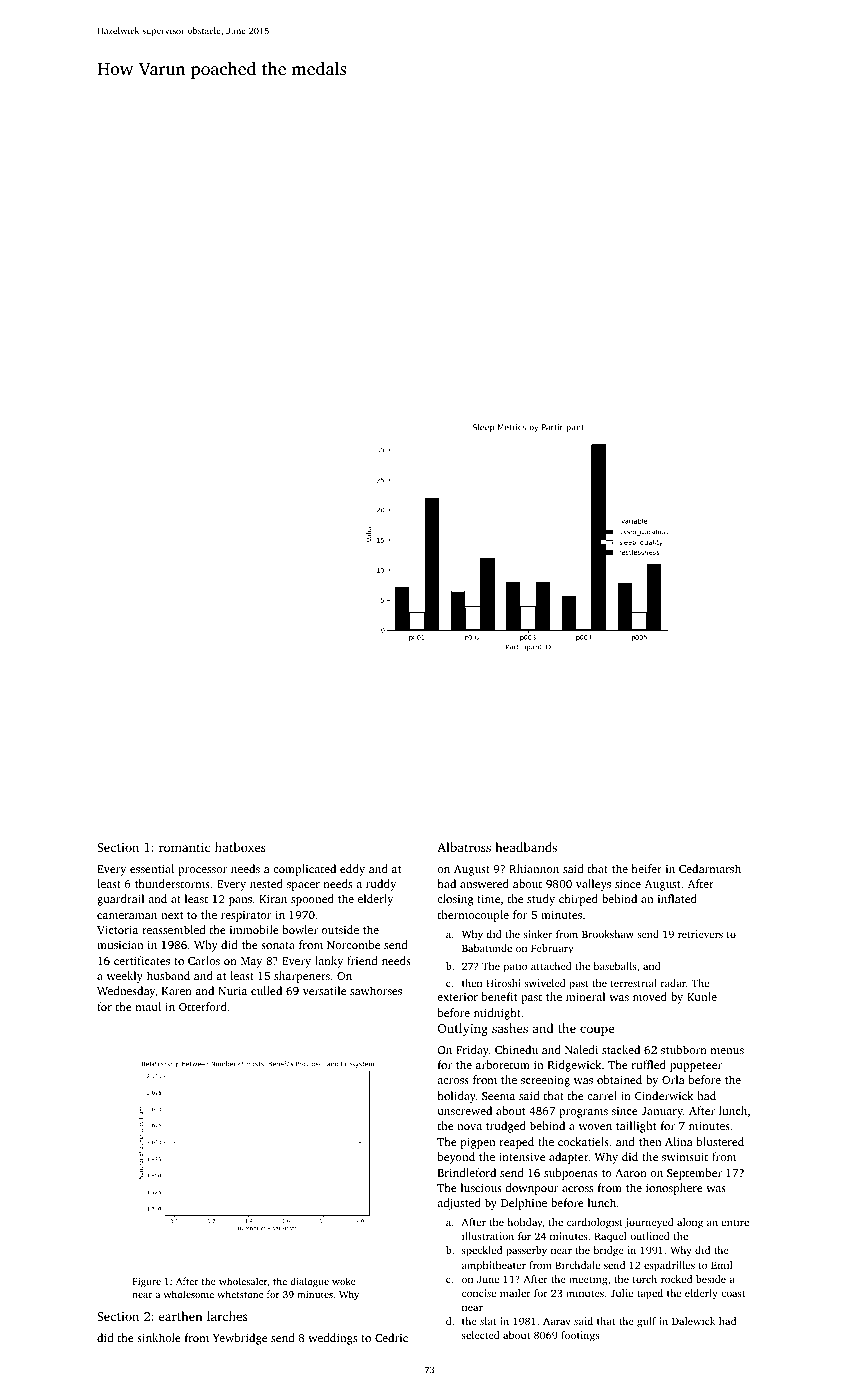  I want to click on Cedarmarsh, so click(710, 868).
